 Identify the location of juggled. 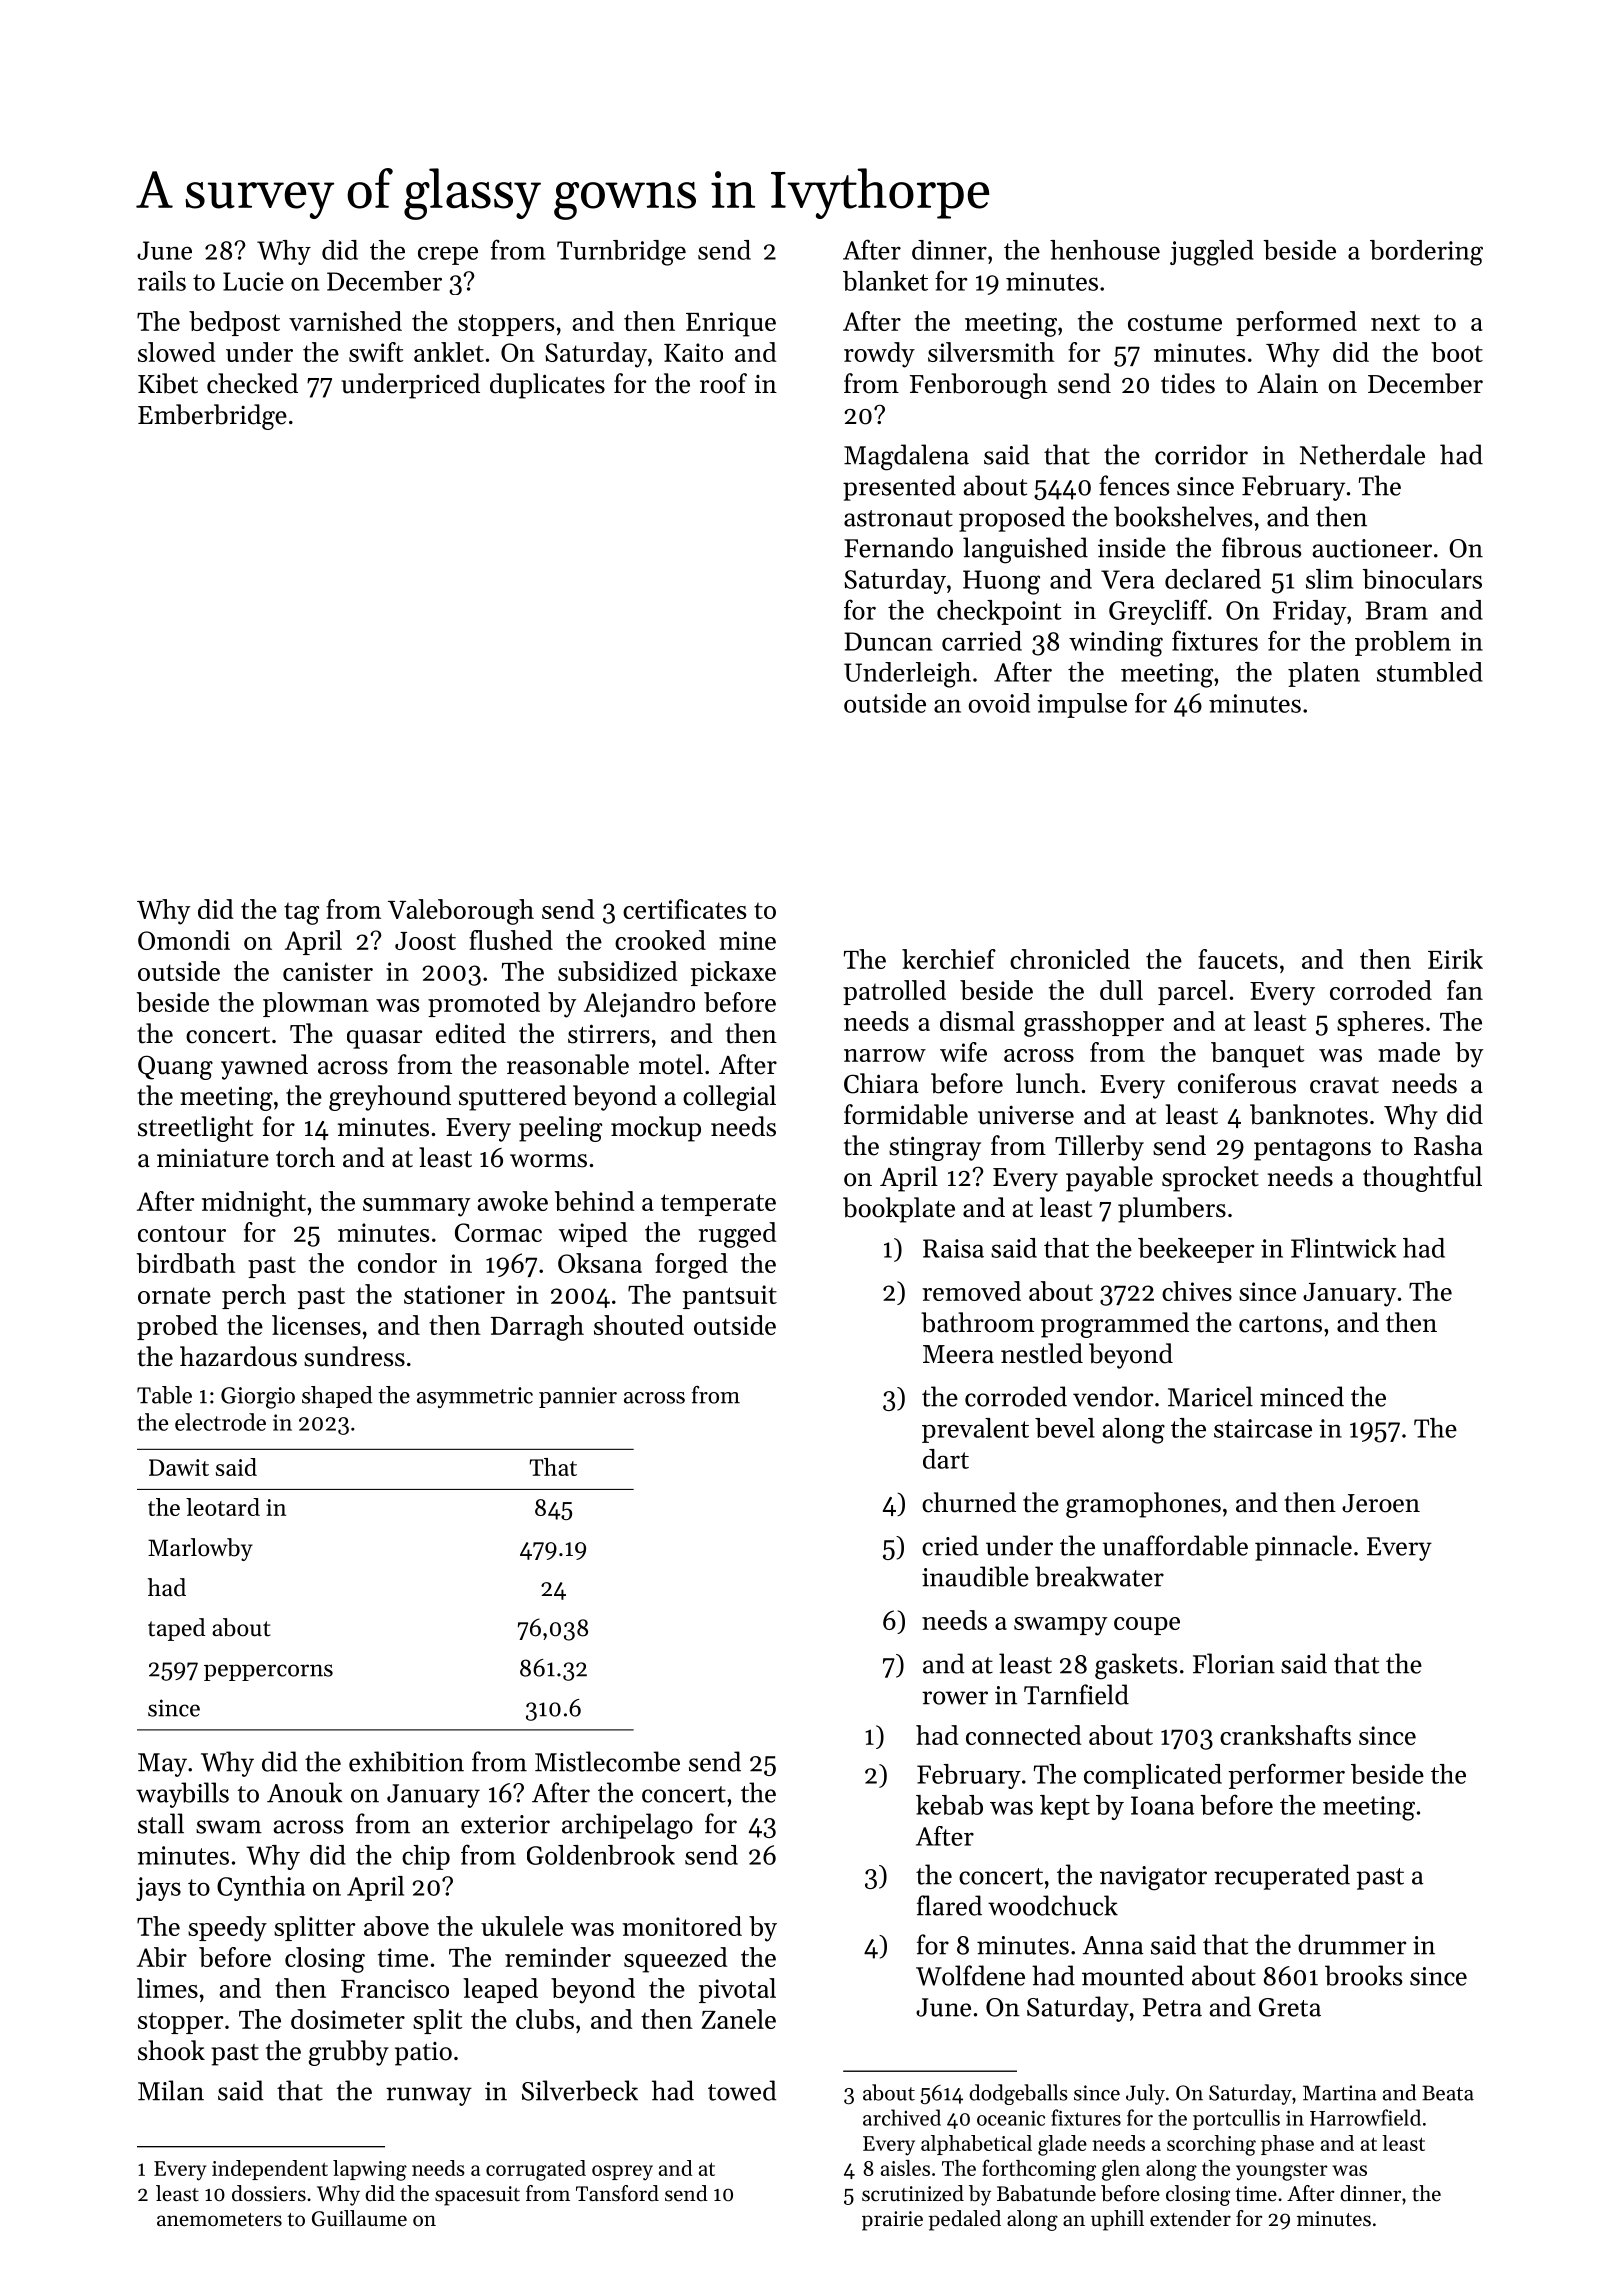
(1212, 253).
